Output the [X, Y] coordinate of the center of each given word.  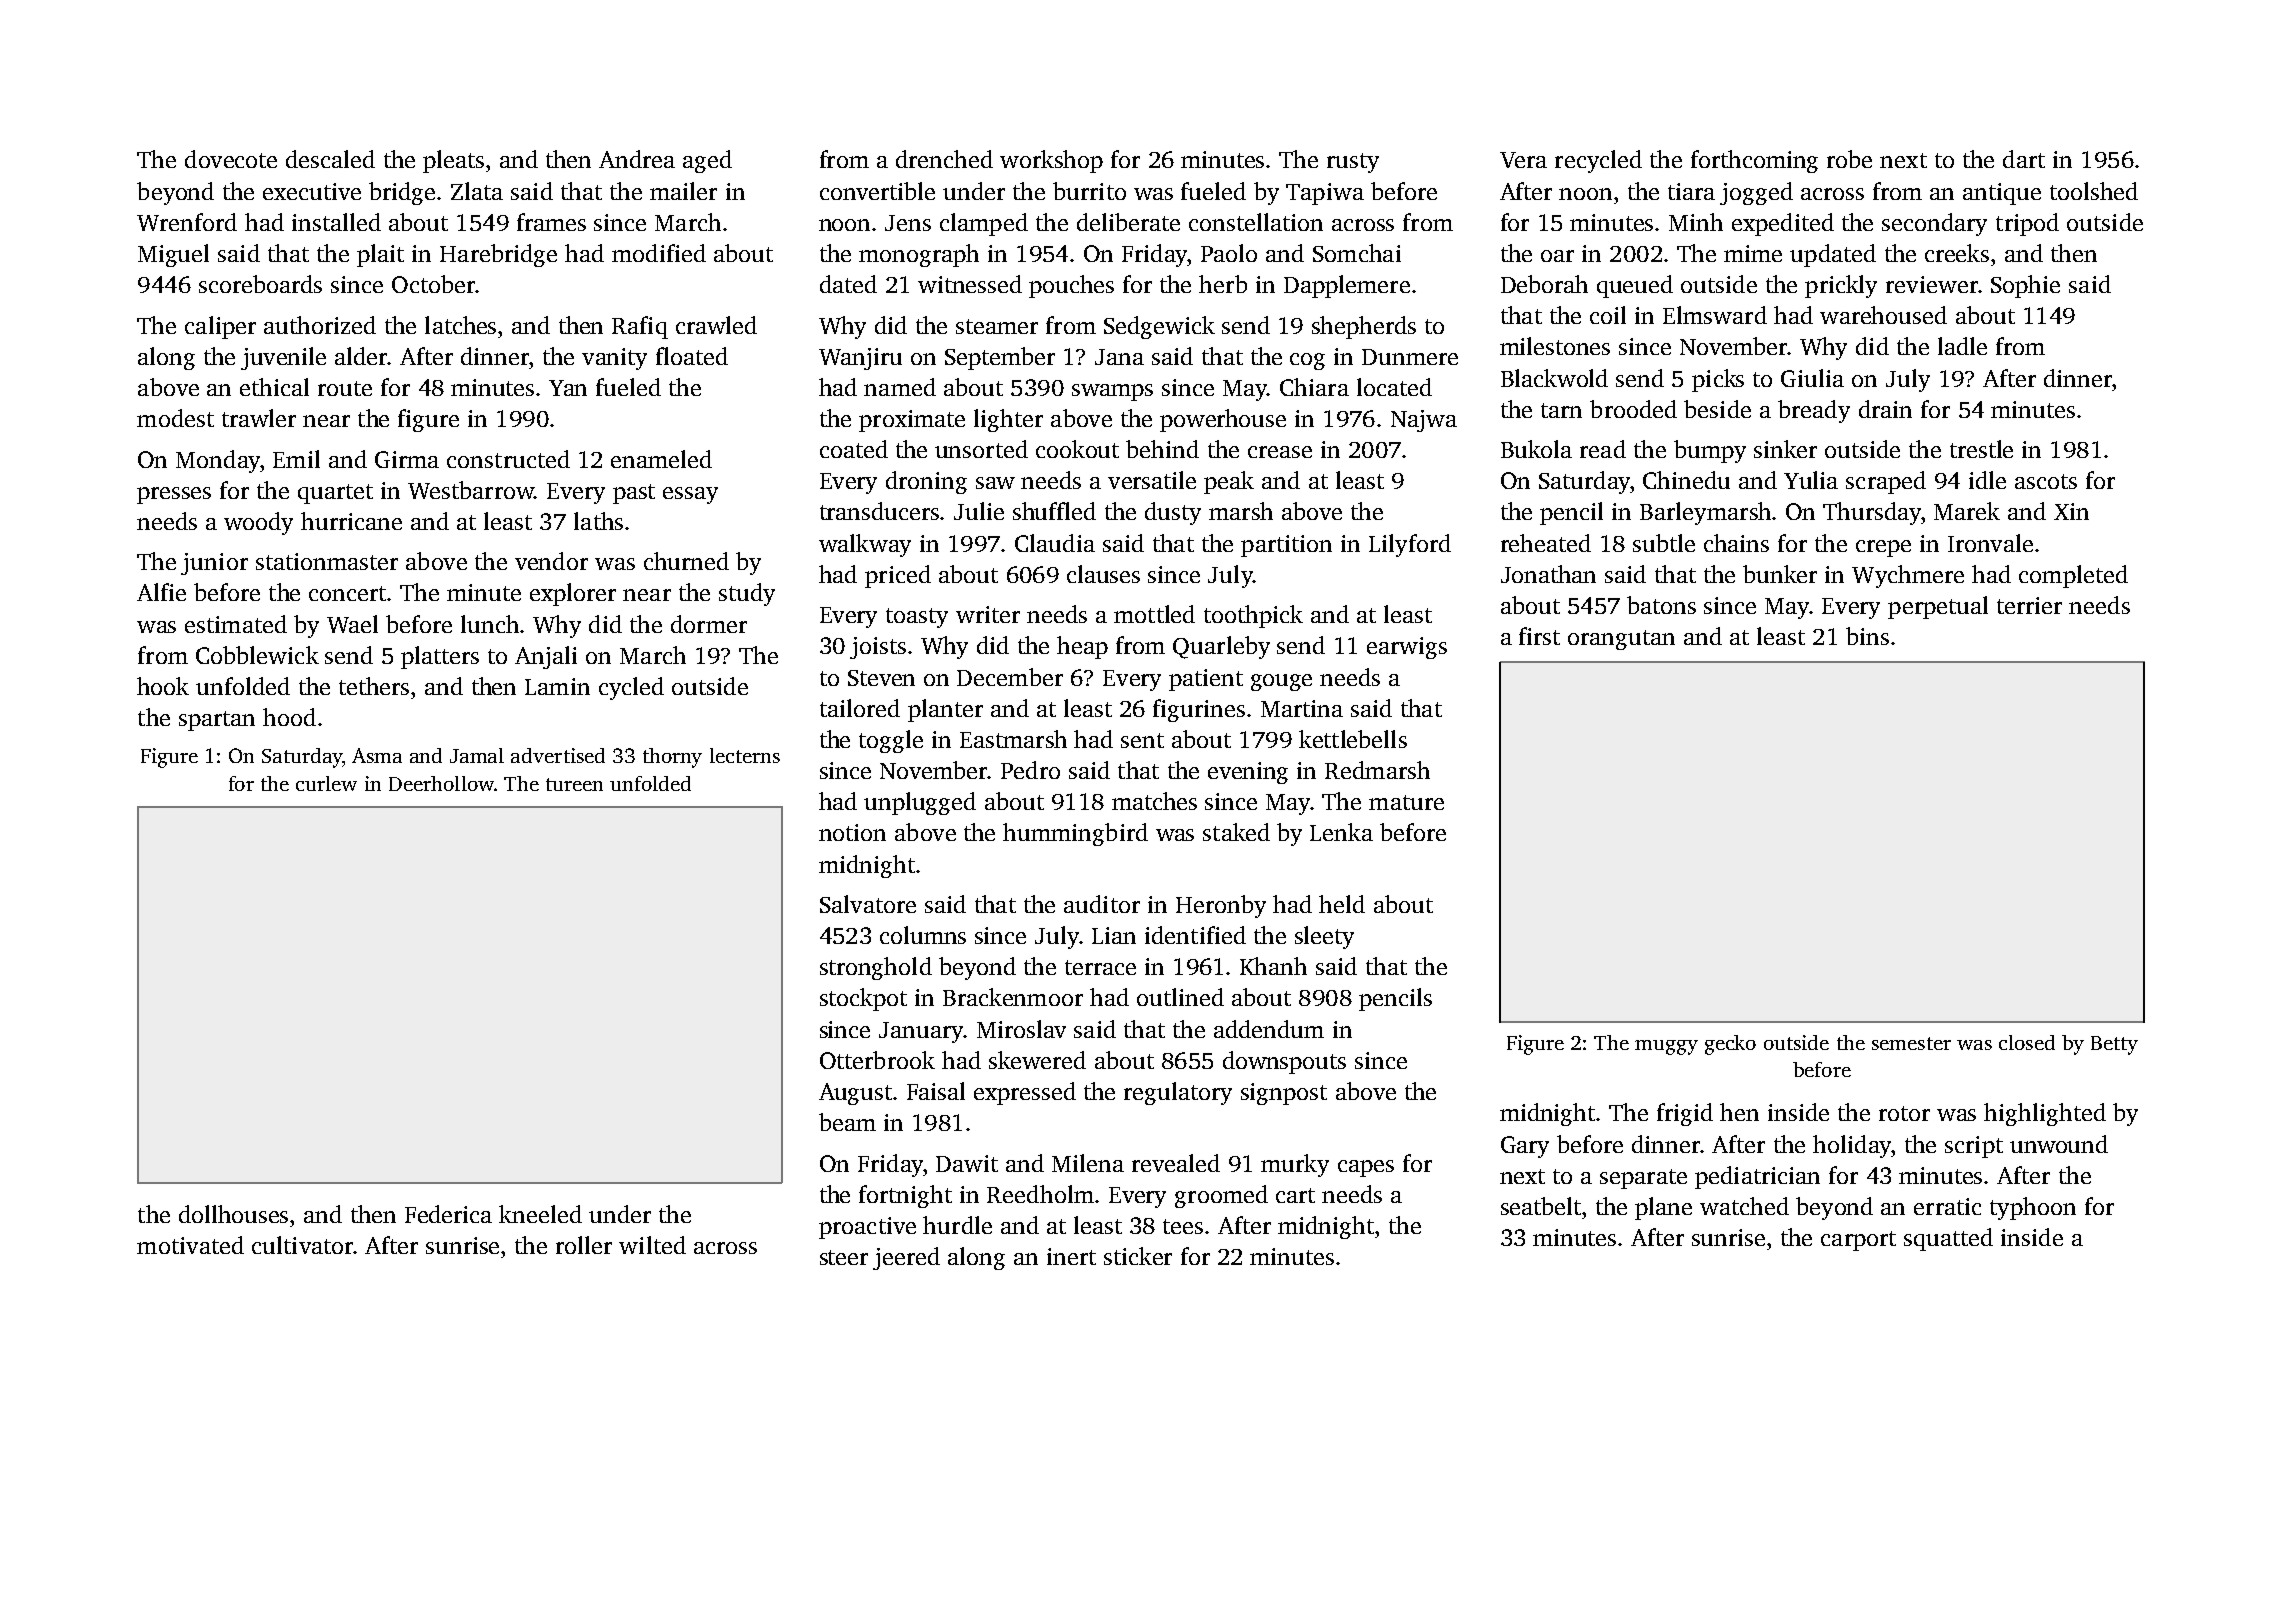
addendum [1269, 1029]
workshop [1051, 161]
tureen [574, 784]
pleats [453, 161]
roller [584, 1245]
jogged [1756, 193]
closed [2027, 1042]
